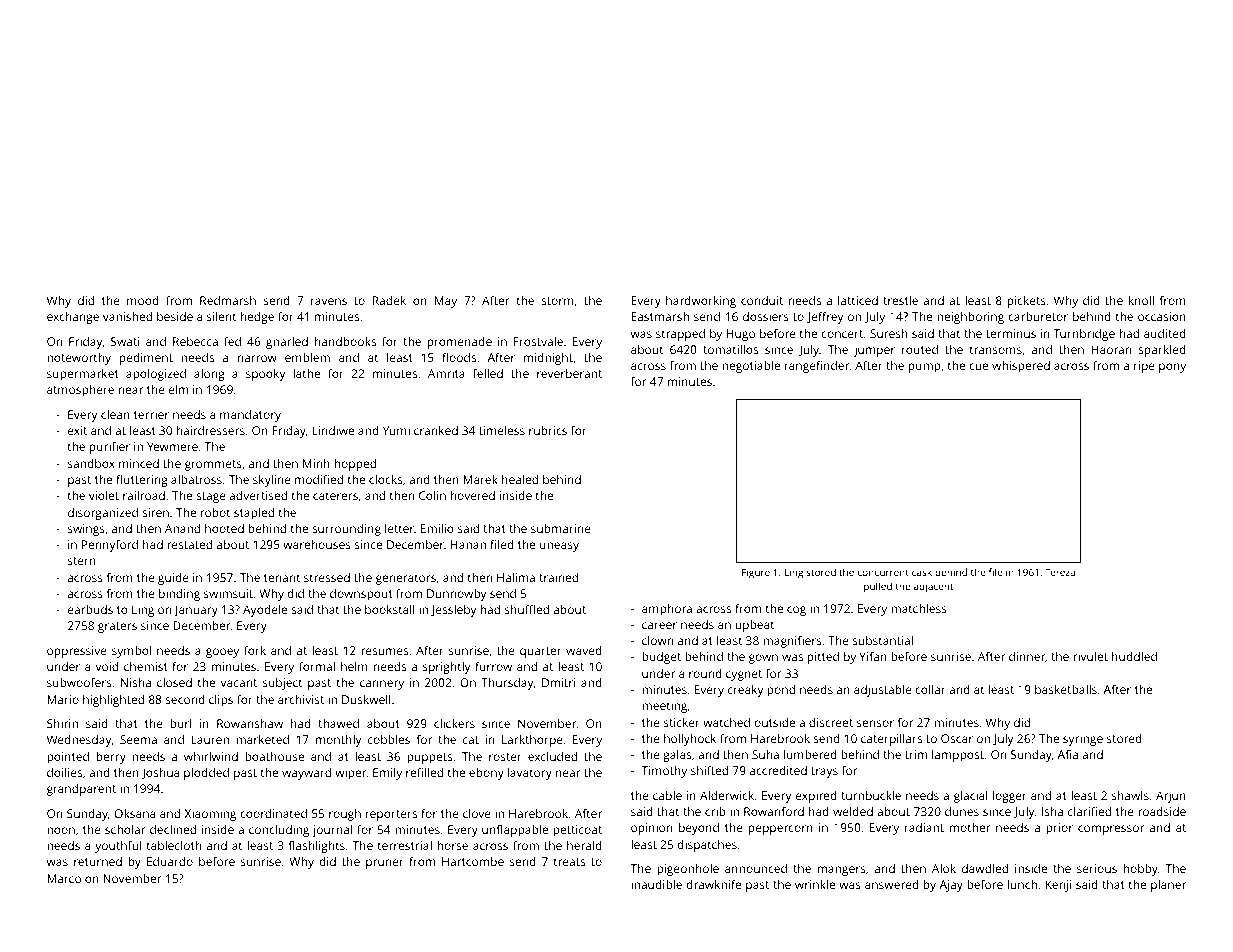 This screenshot has width=1233, height=952. Describe the element at coordinates (1144, 367) in the screenshot. I see `ripe` at that location.
